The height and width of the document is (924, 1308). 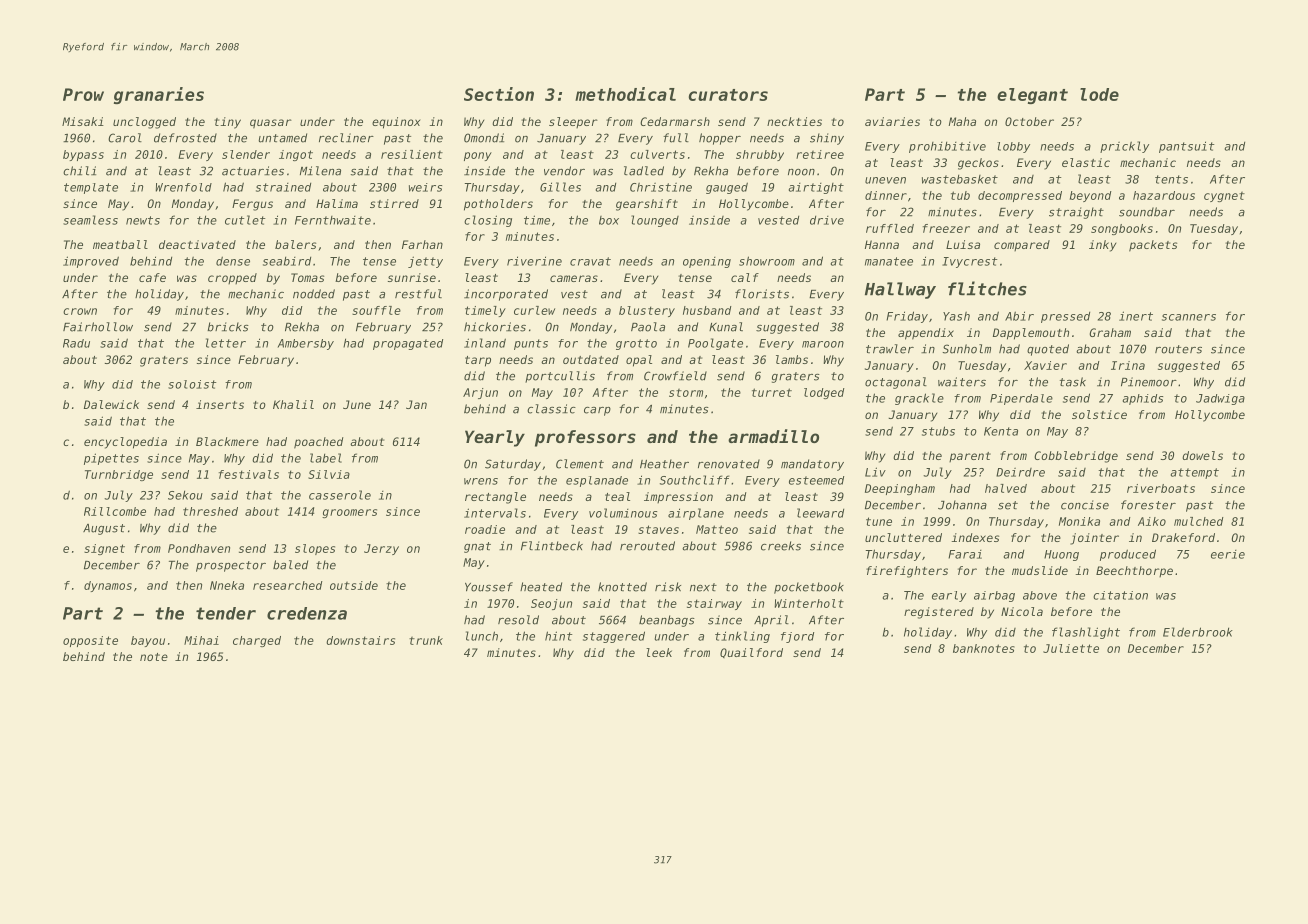 What do you see at coordinates (257, 641) in the document?
I see `charged` at bounding box center [257, 641].
